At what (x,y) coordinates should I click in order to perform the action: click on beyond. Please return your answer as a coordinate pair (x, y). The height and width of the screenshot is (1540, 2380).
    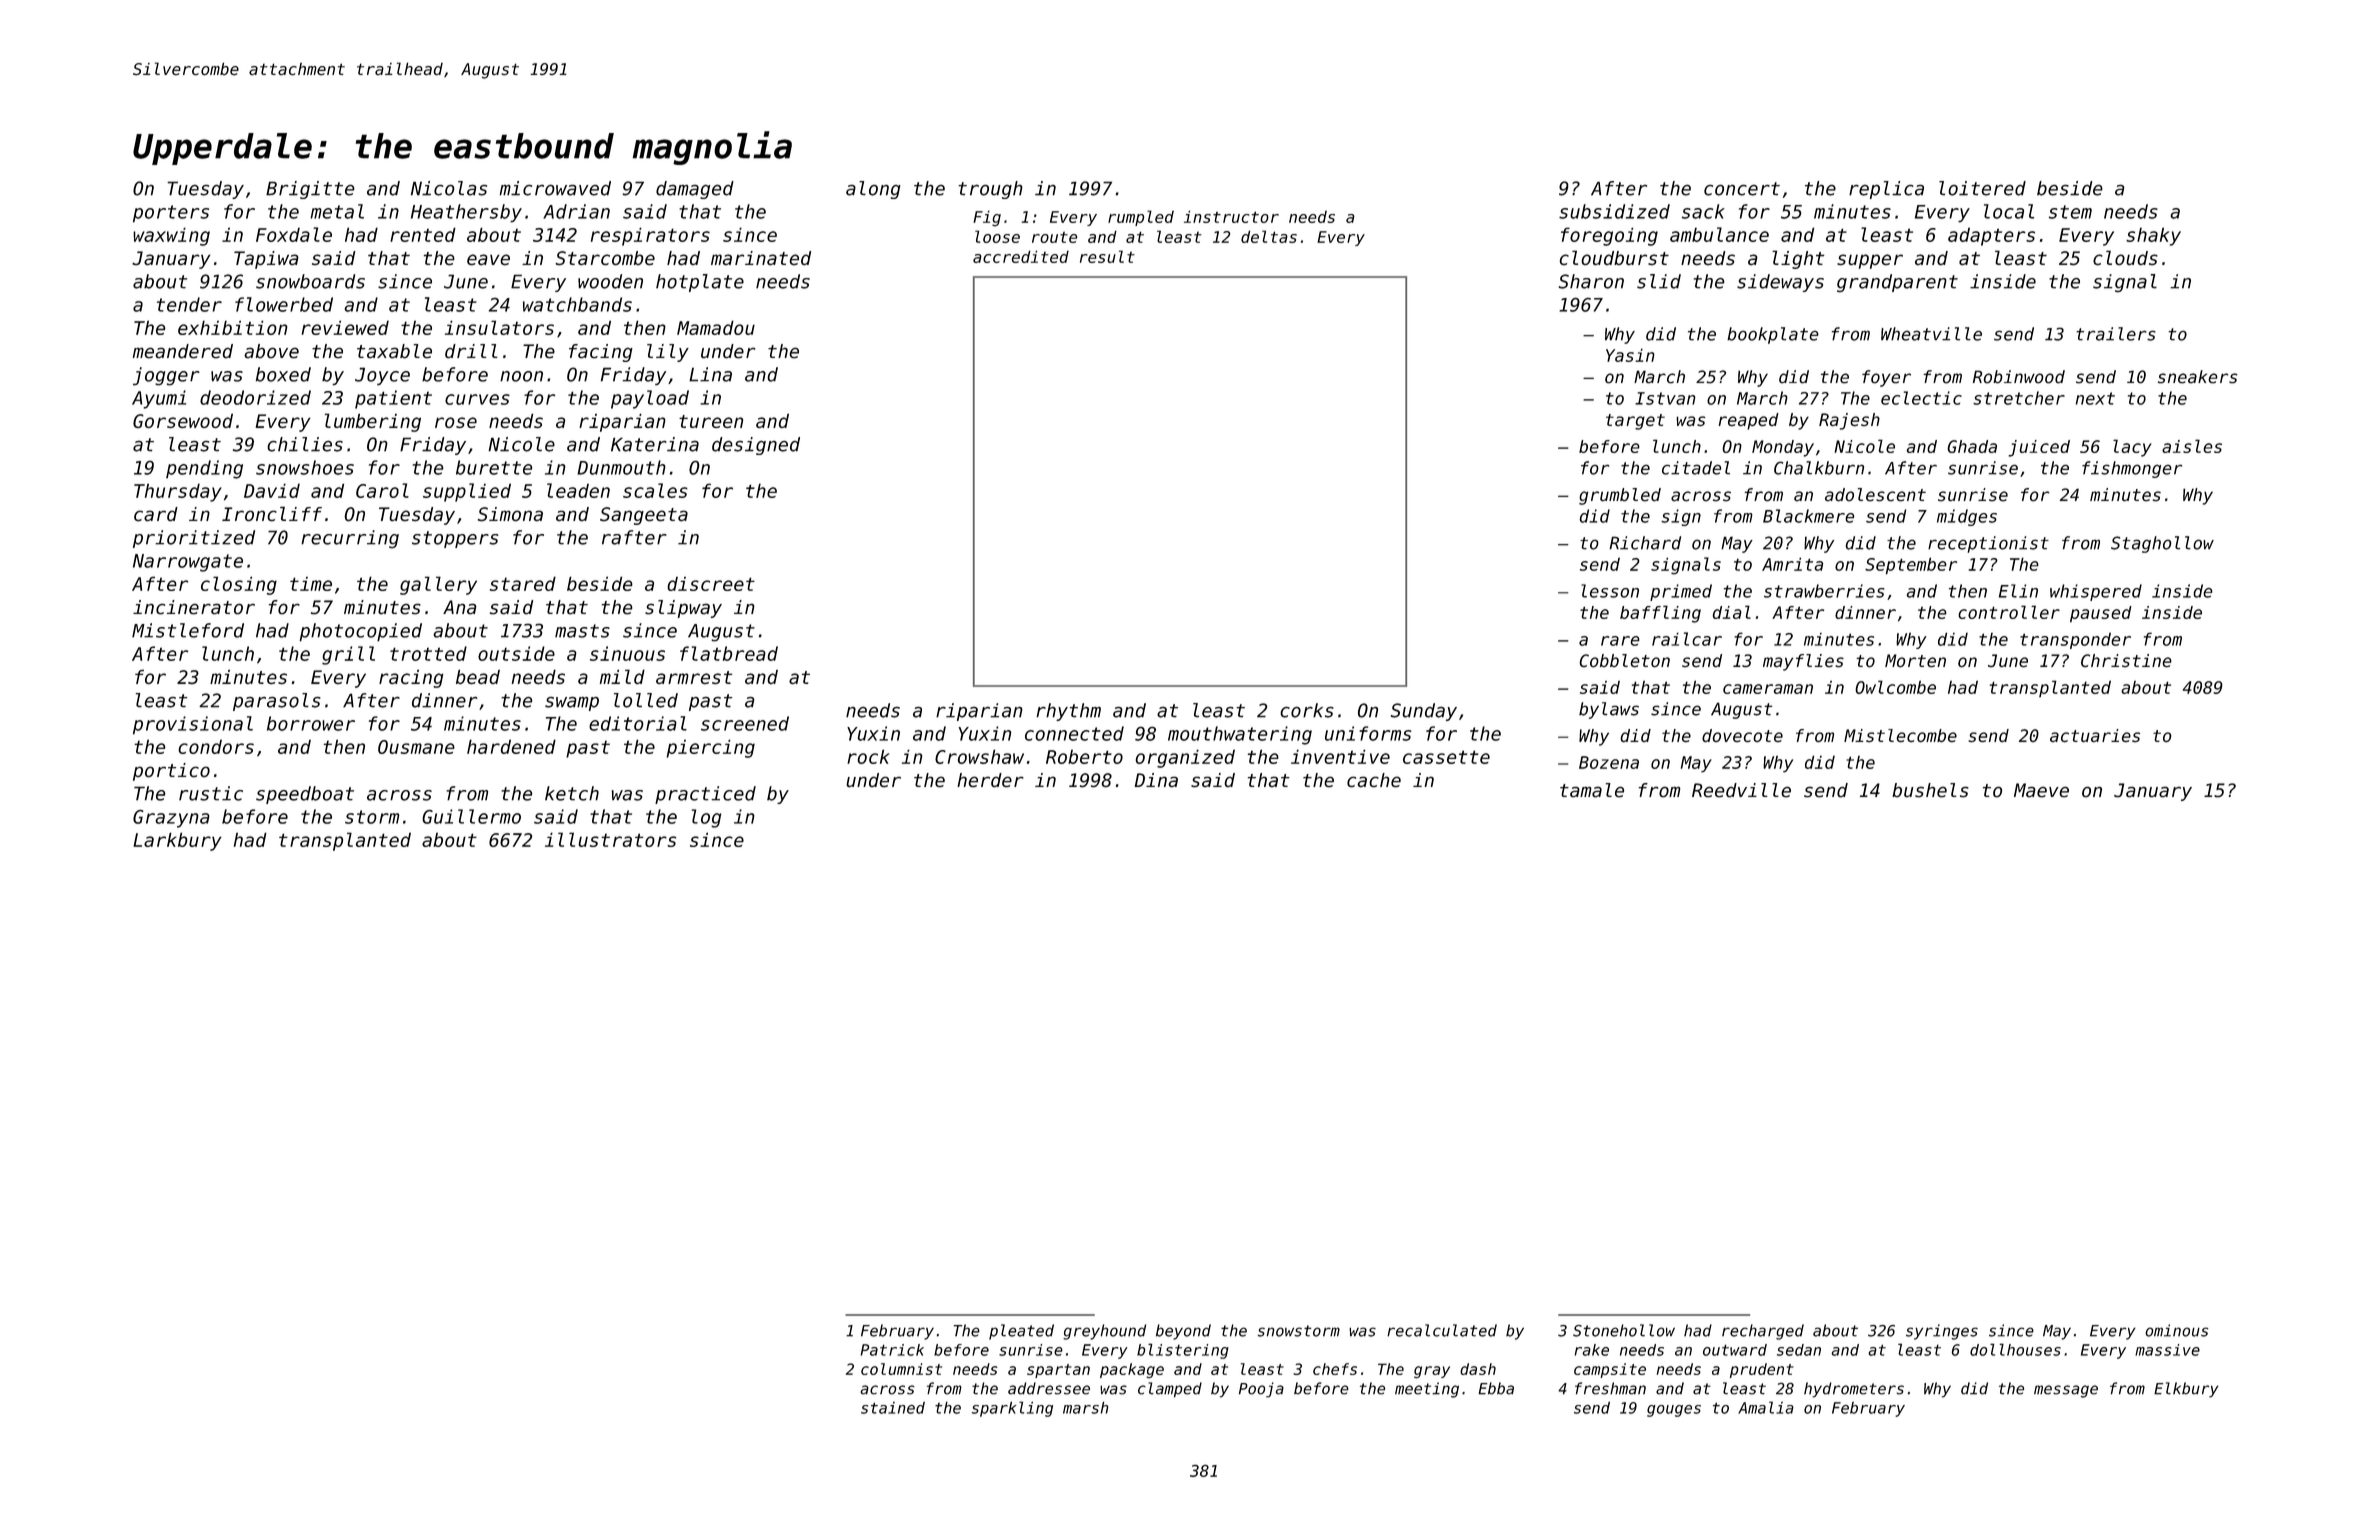
    Looking at the image, I should click on (1183, 1332).
